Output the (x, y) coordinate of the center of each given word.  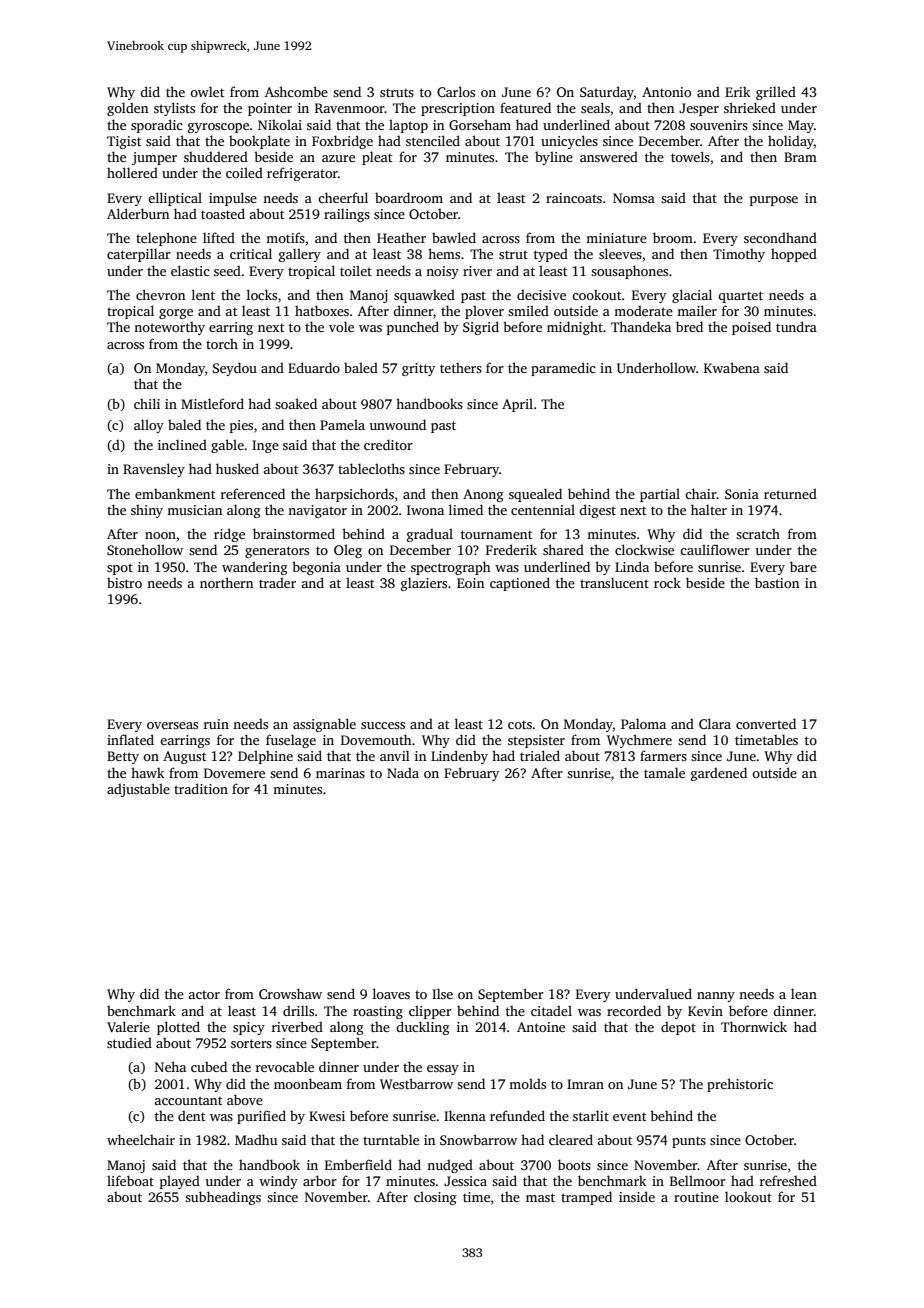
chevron (160, 294)
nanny (716, 997)
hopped (794, 255)
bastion (777, 582)
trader (277, 582)
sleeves (620, 253)
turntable (391, 1139)
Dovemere (234, 773)
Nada (403, 772)
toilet (356, 270)
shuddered (216, 156)
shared (563, 549)
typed (551, 255)
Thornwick (754, 1026)
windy (278, 1182)
